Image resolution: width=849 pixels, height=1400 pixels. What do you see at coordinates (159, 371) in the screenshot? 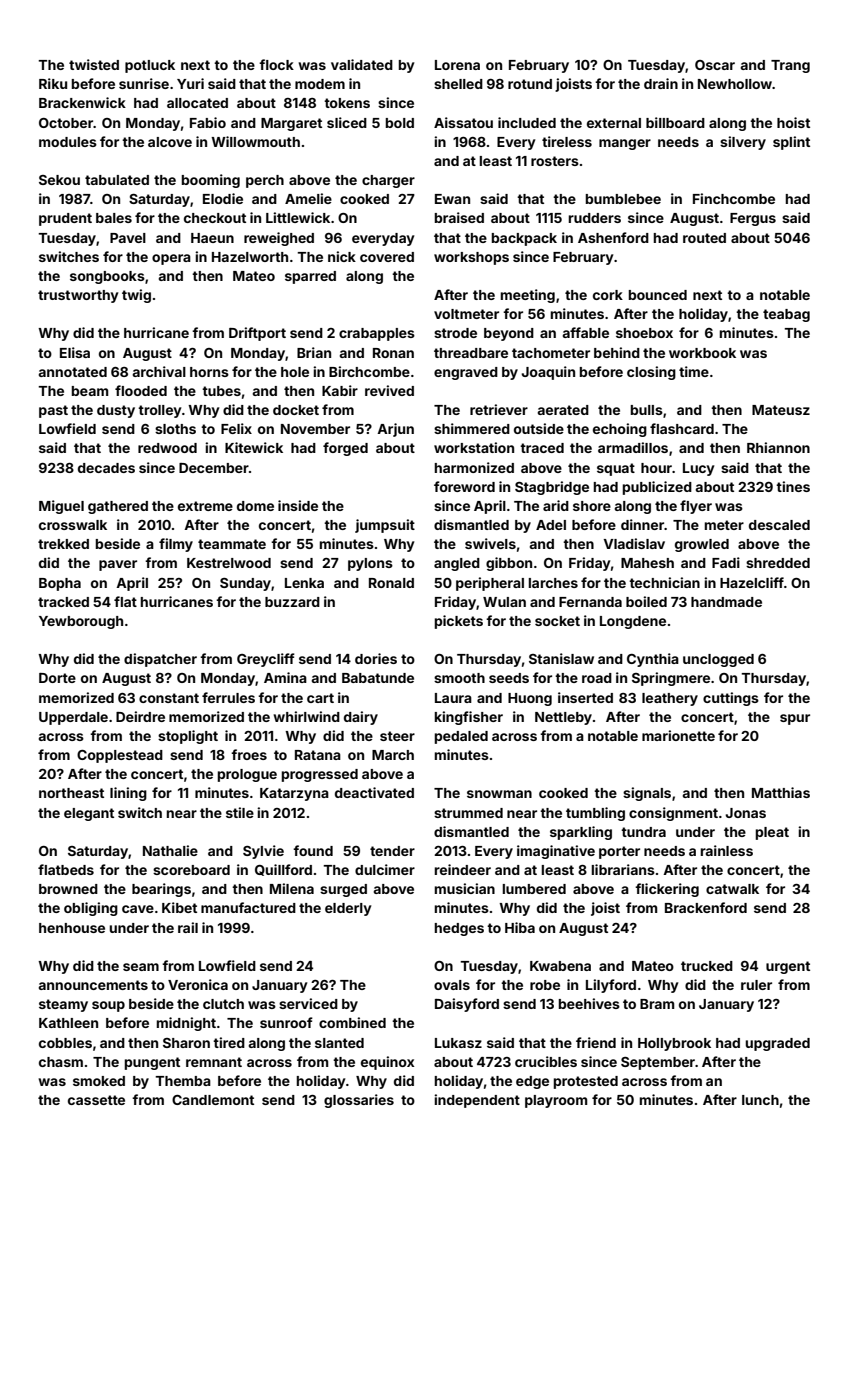
I see `archival` at bounding box center [159, 371].
